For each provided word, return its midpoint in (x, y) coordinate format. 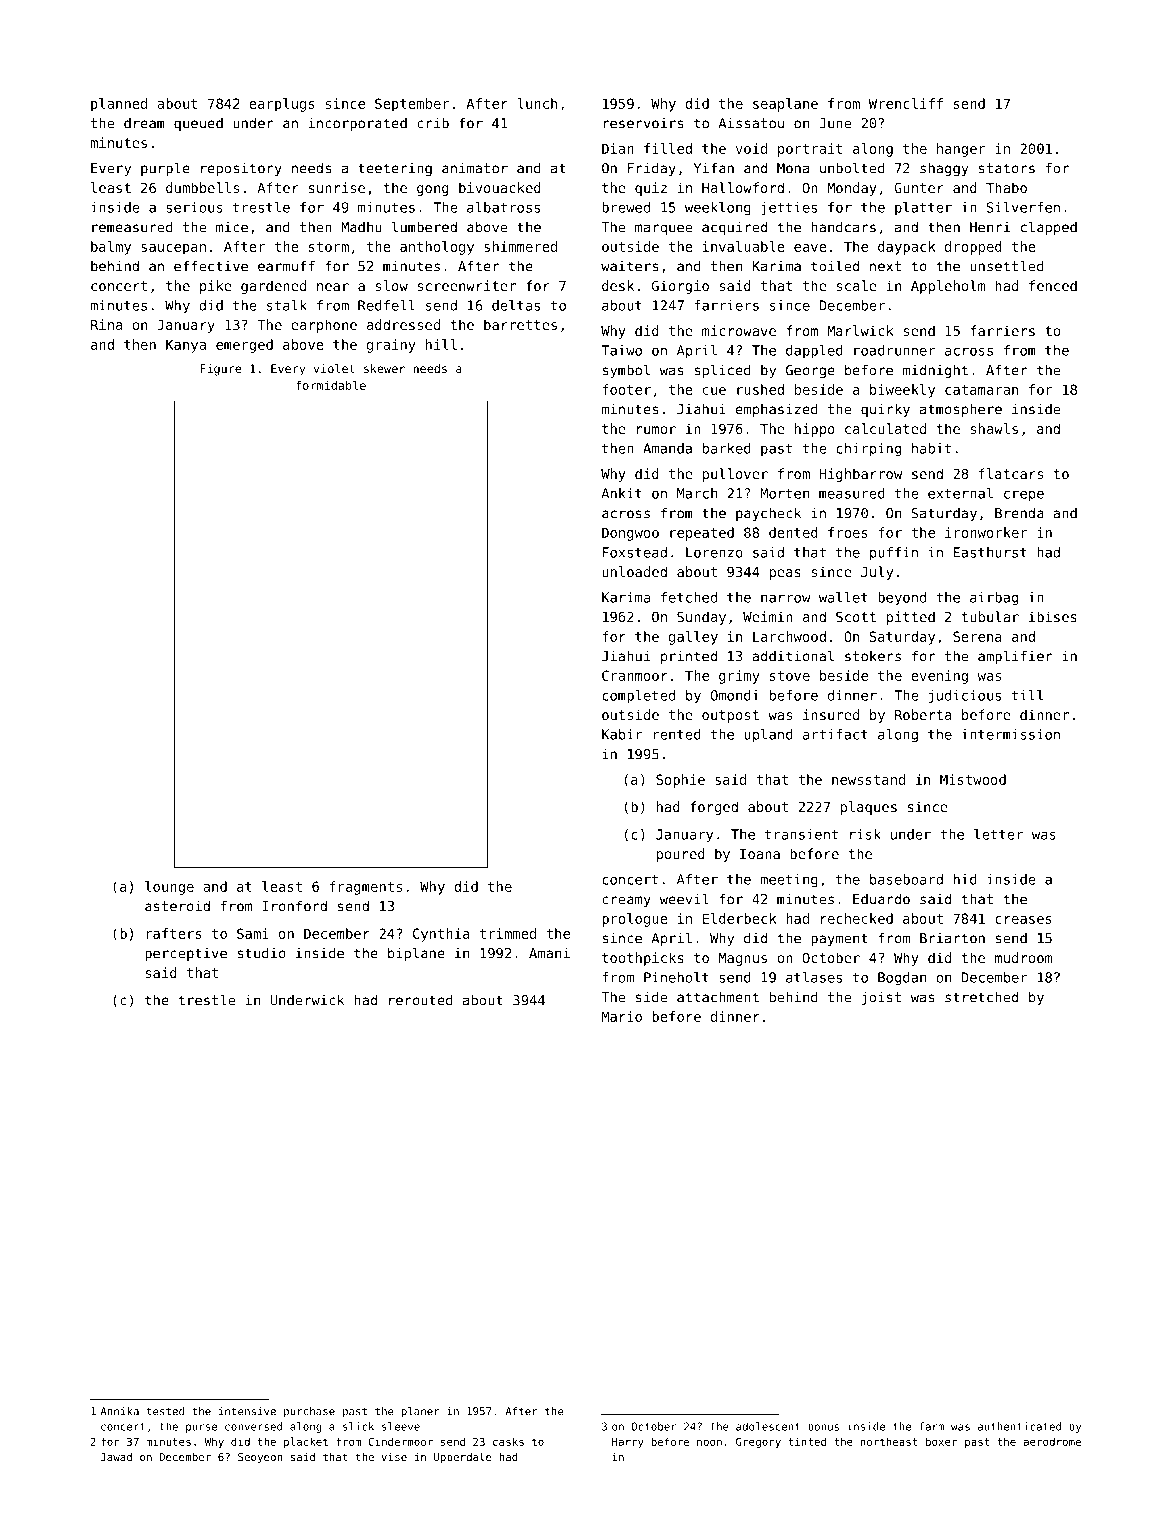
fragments (365, 888)
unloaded (634, 571)
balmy (111, 248)
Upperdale (463, 1457)
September (412, 105)
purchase (309, 1412)
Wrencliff (906, 103)
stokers (873, 656)
